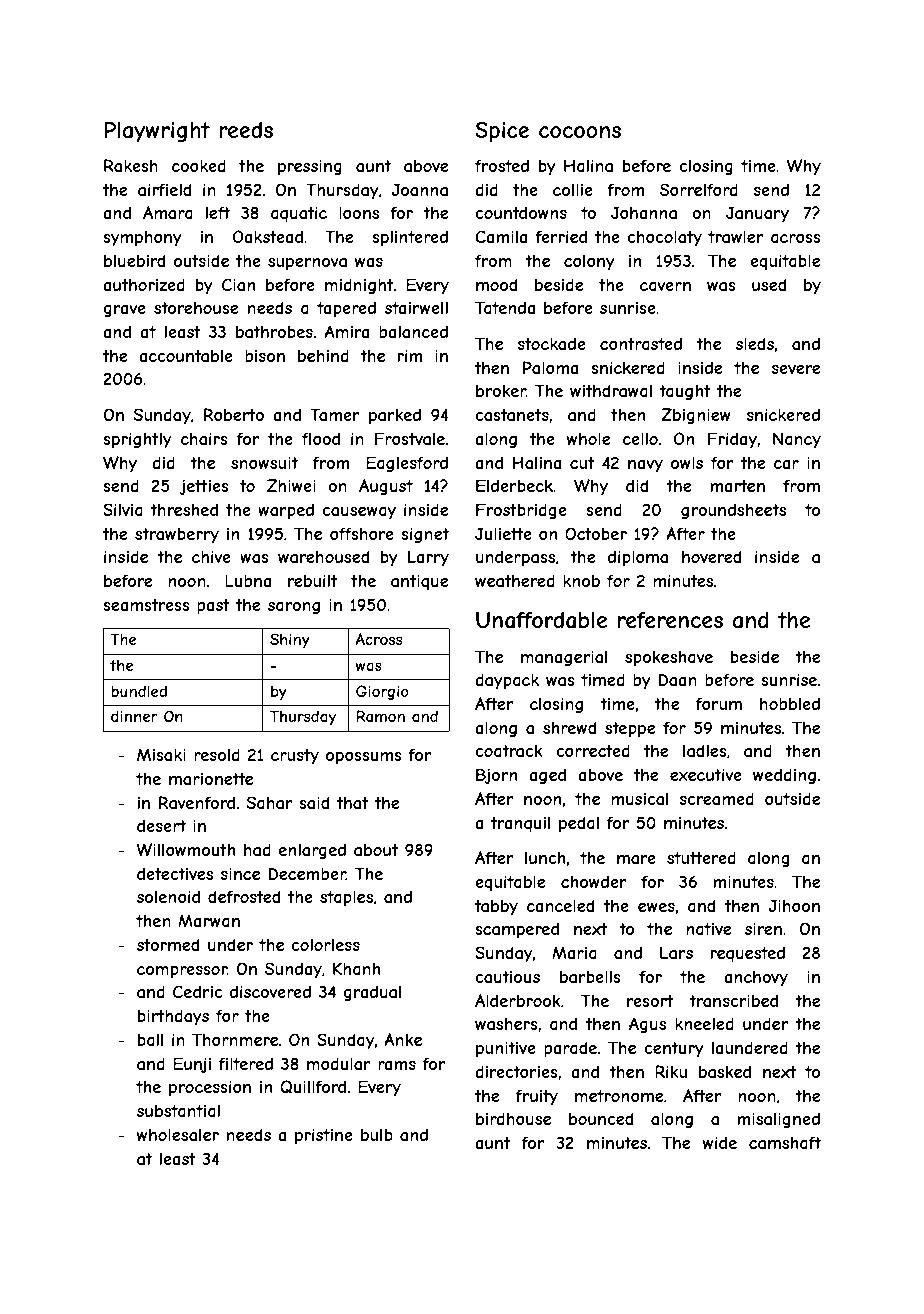  What do you see at coordinates (134, 260) in the image?
I see `bluebird` at bounding box center [134, 260].
